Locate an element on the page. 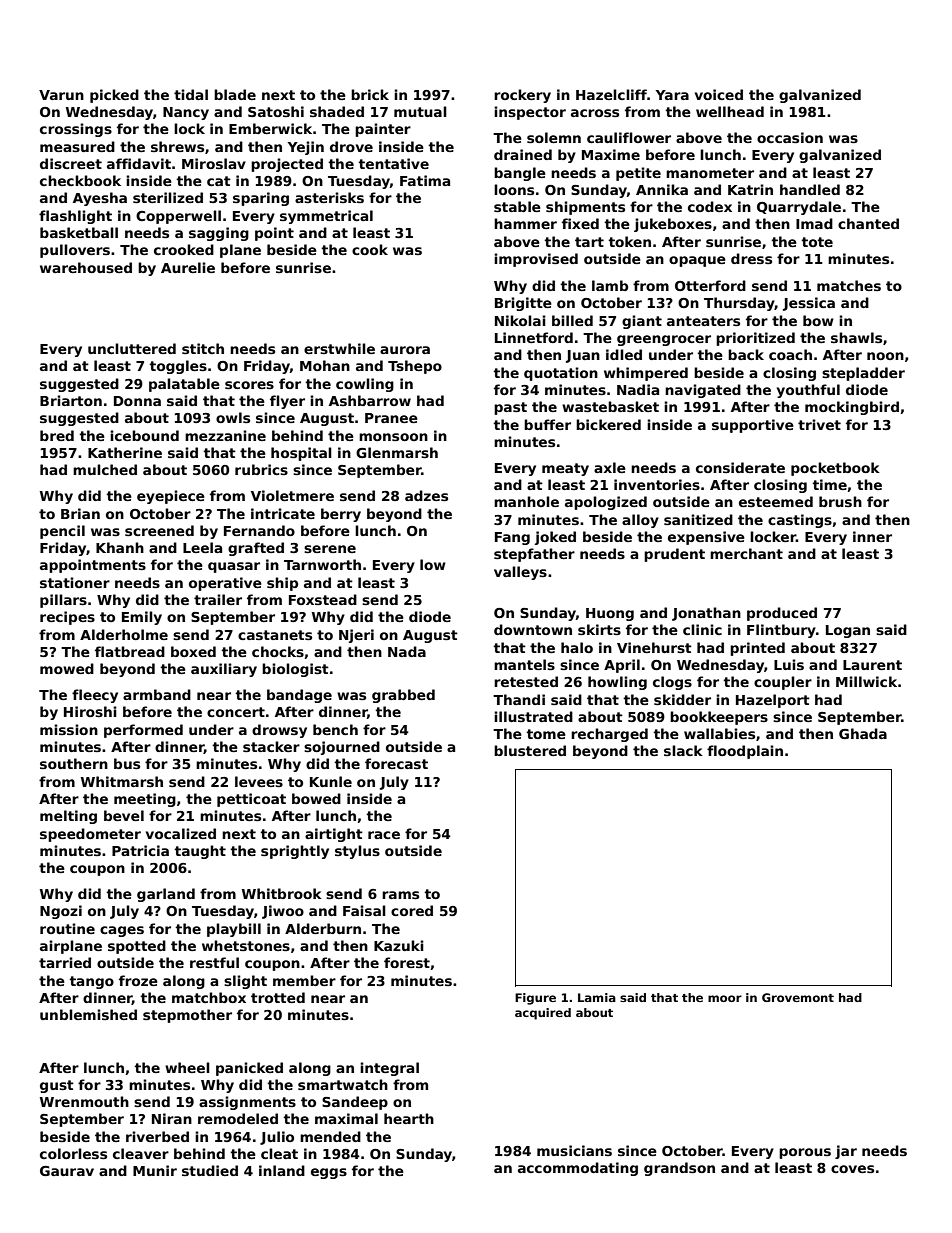  rubrics is located at coordinates (261, 469).
